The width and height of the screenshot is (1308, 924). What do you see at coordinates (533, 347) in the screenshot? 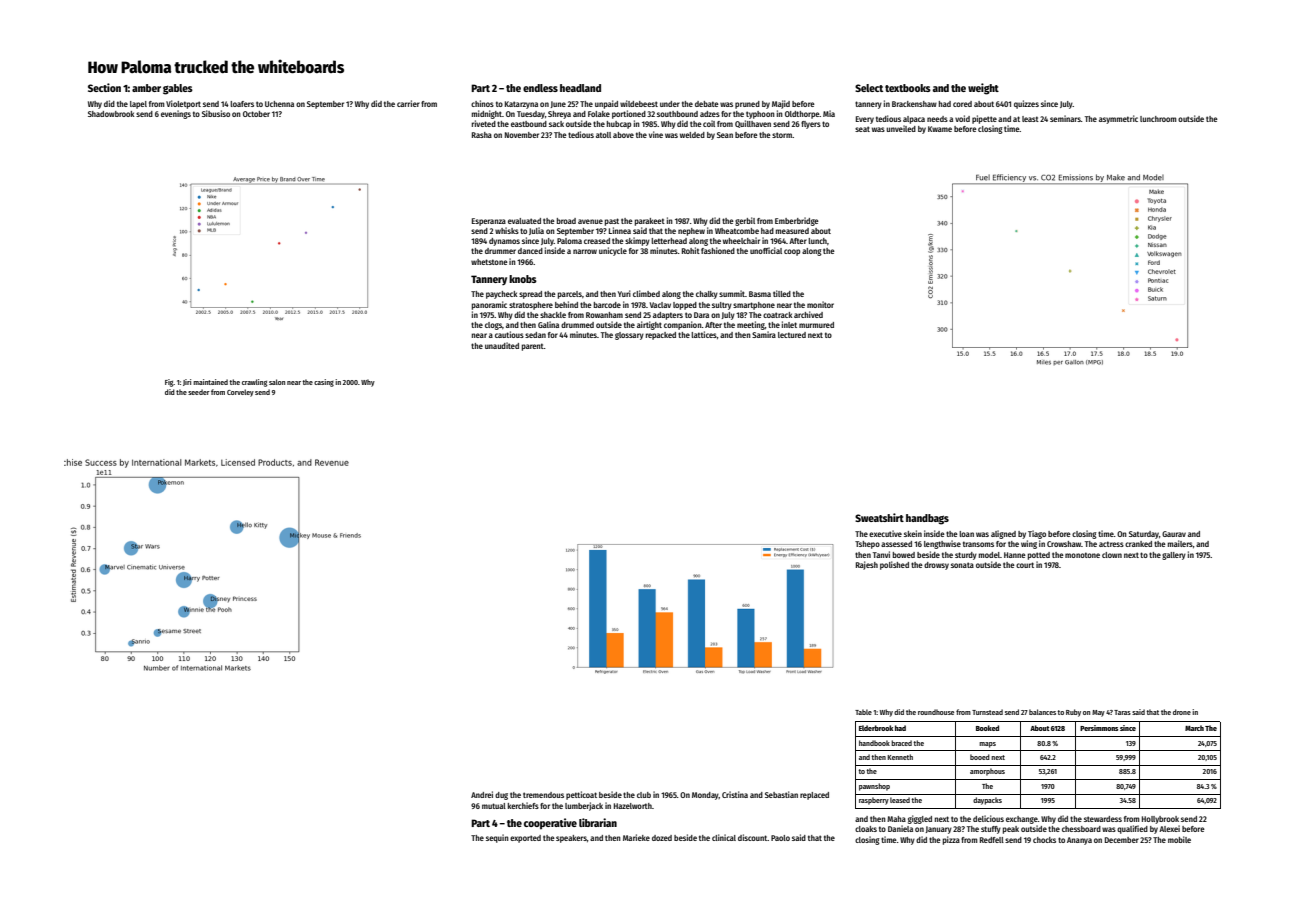
I see `parent` at bounding box center [533, 347].
